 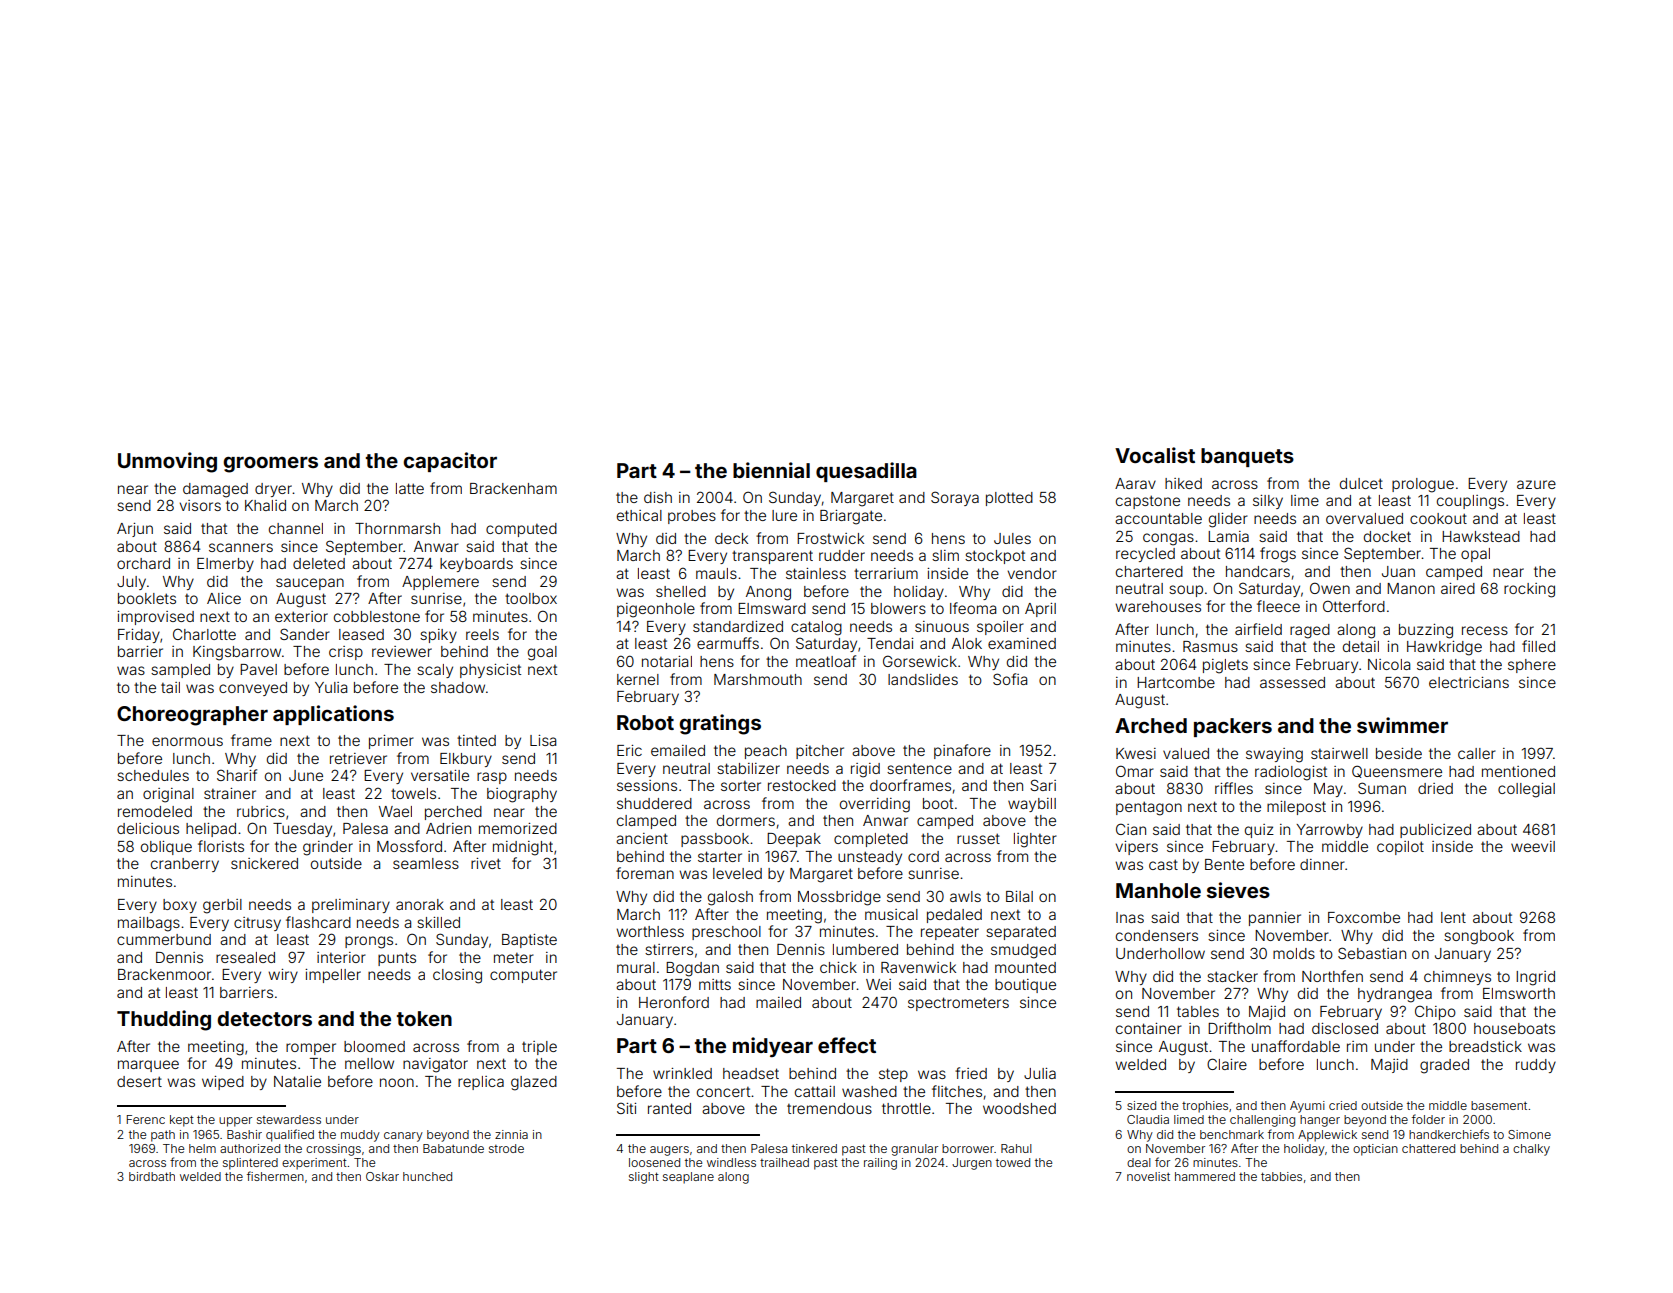 I want to click on quesadilla, so click(x=866, y=472).
